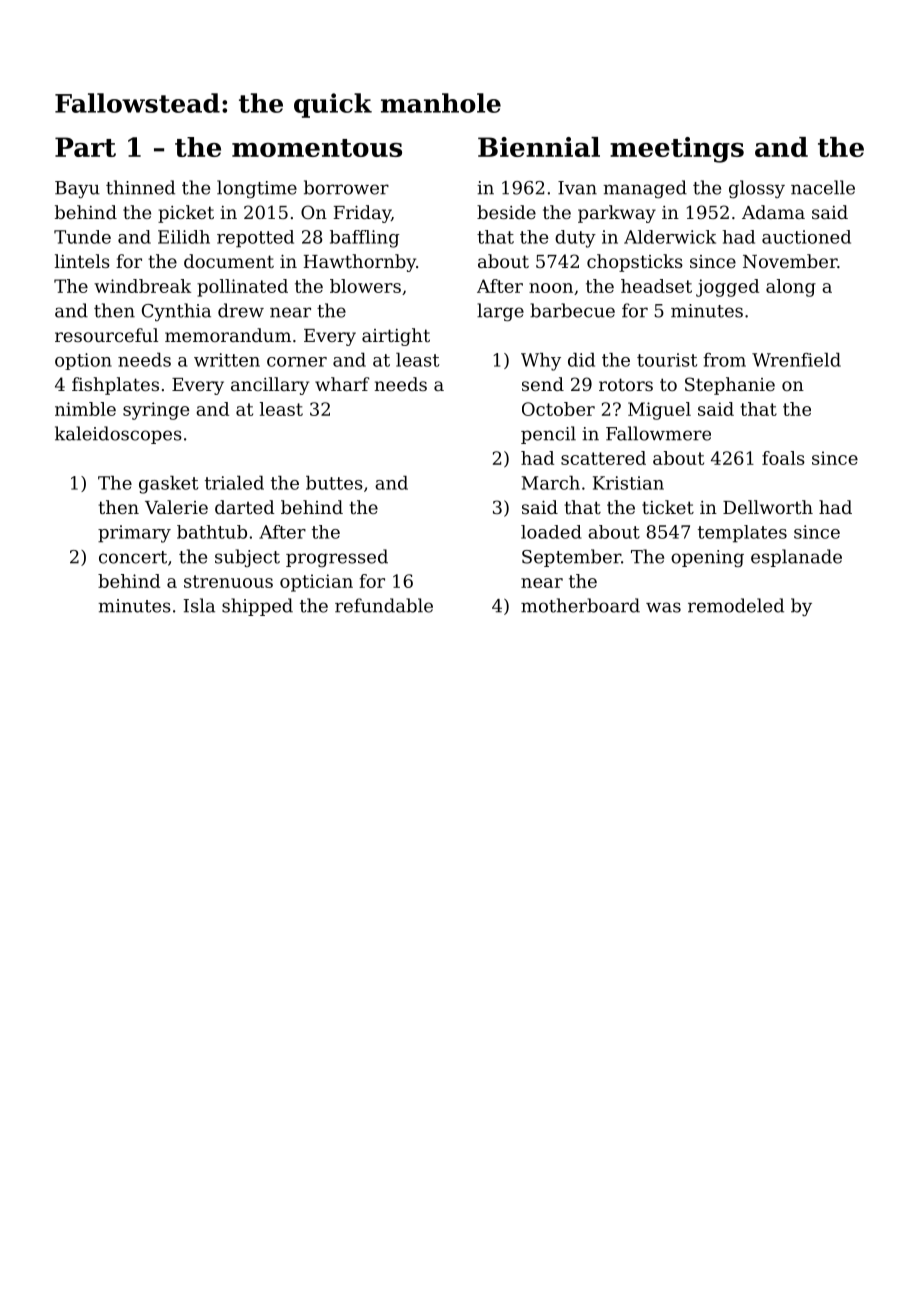 This screenshot has height=1314, width=924. Describe the element at coordinates (199, 605) in the screenshot. I see `Isla` at that location.
